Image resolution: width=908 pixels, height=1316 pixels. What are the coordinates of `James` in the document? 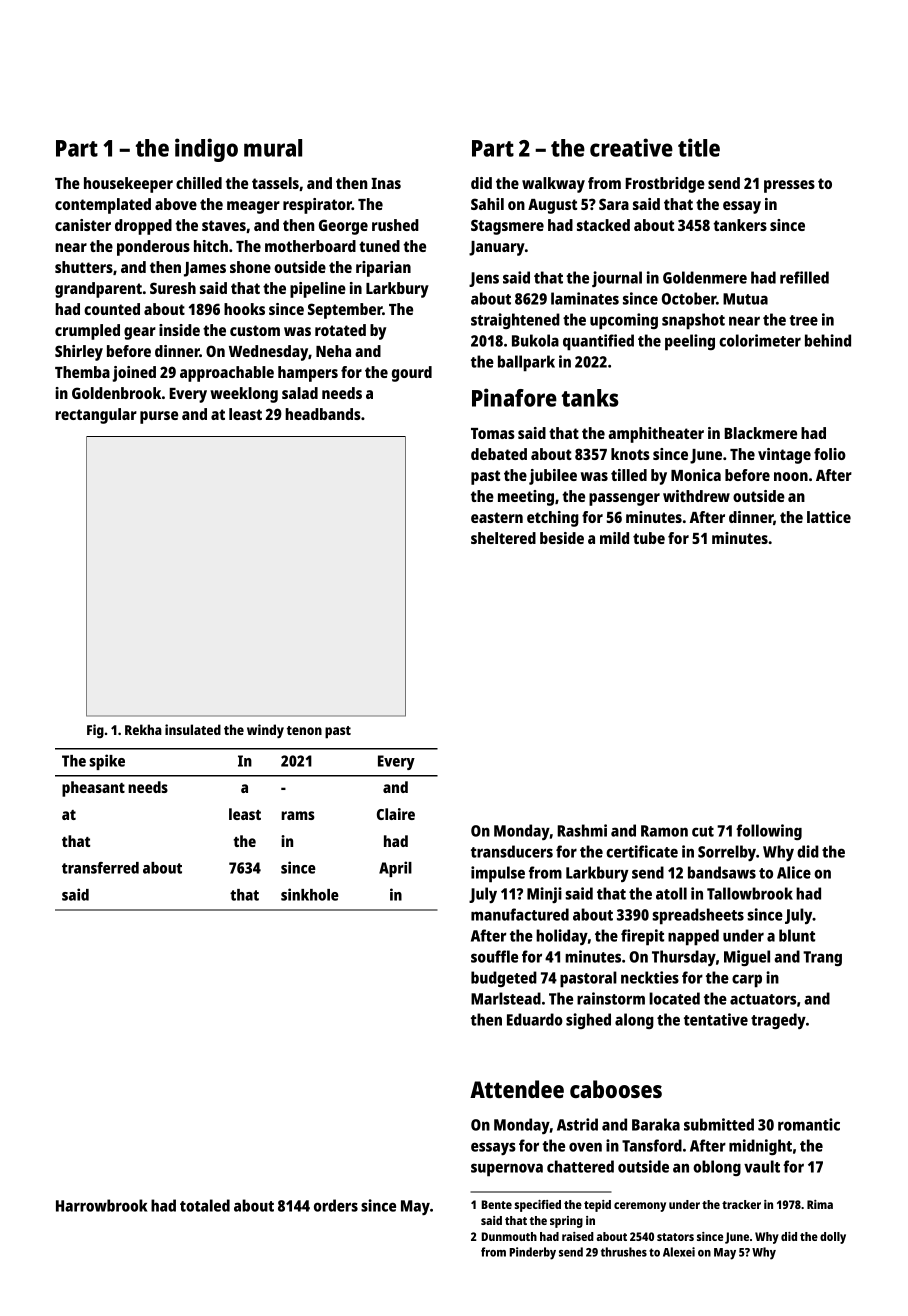 It's located at (205, 269).
